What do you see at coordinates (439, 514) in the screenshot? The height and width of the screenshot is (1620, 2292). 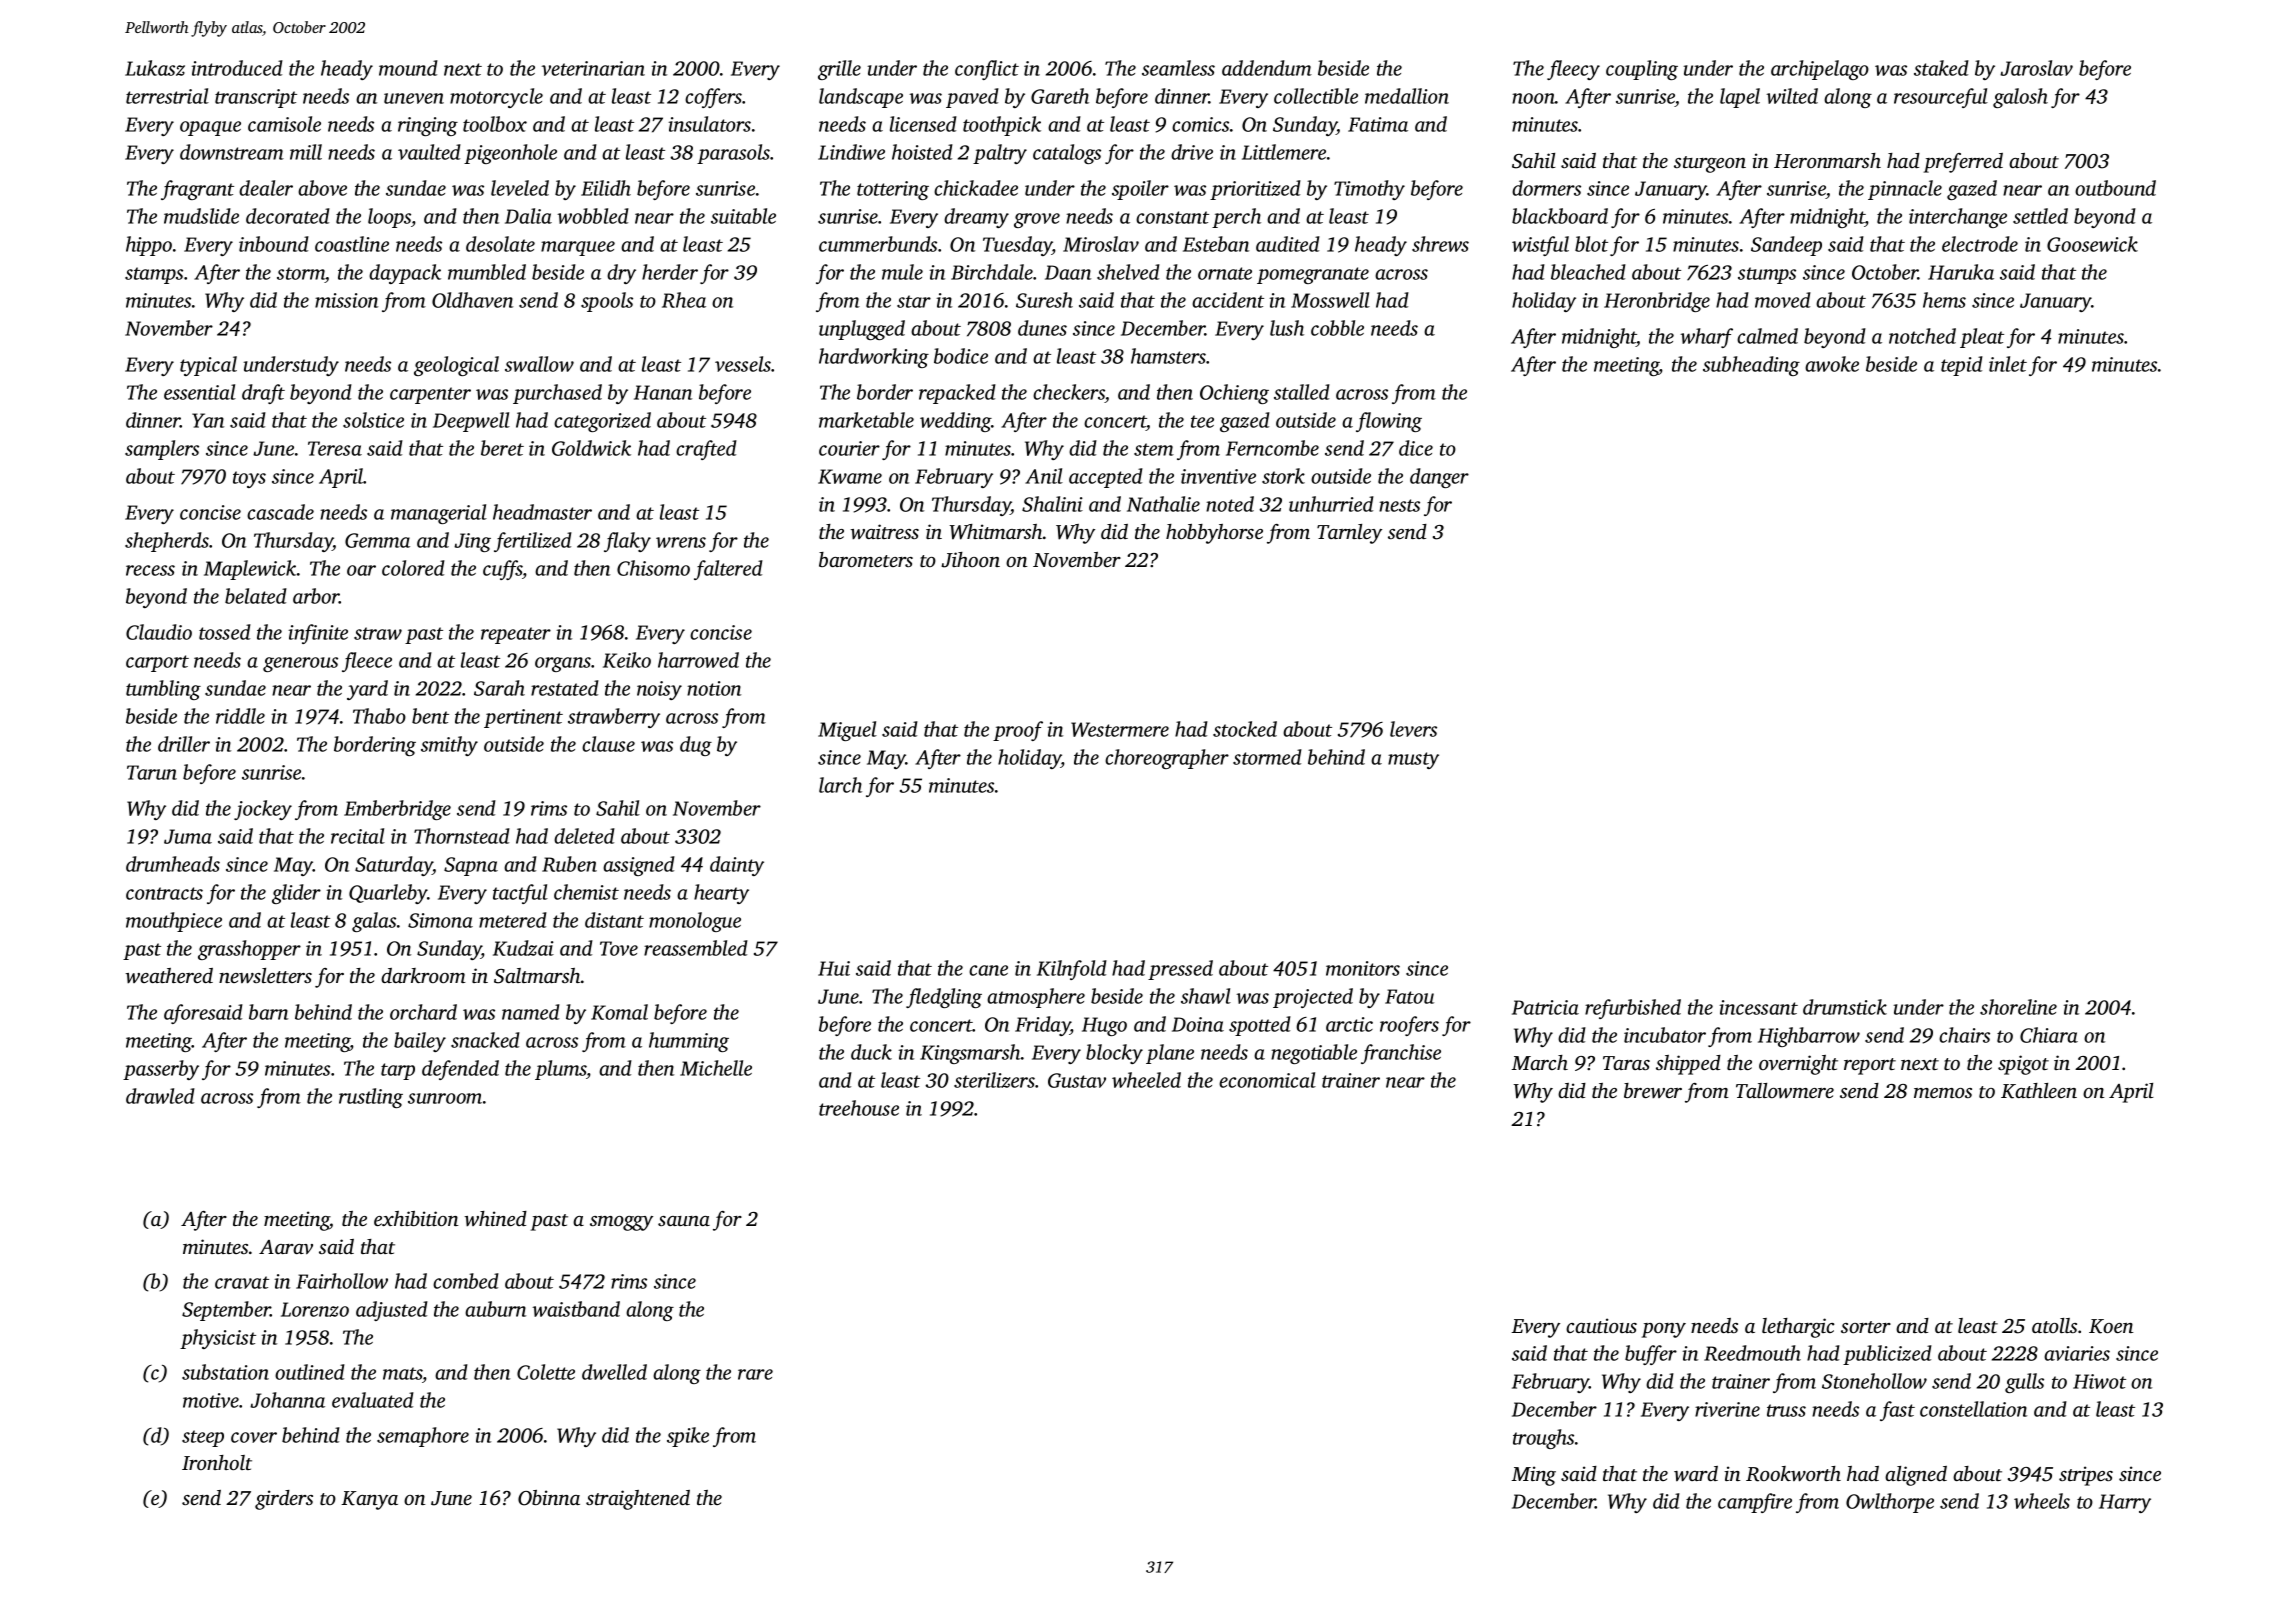 I see `managerial` at bounding box center [439, 514].
